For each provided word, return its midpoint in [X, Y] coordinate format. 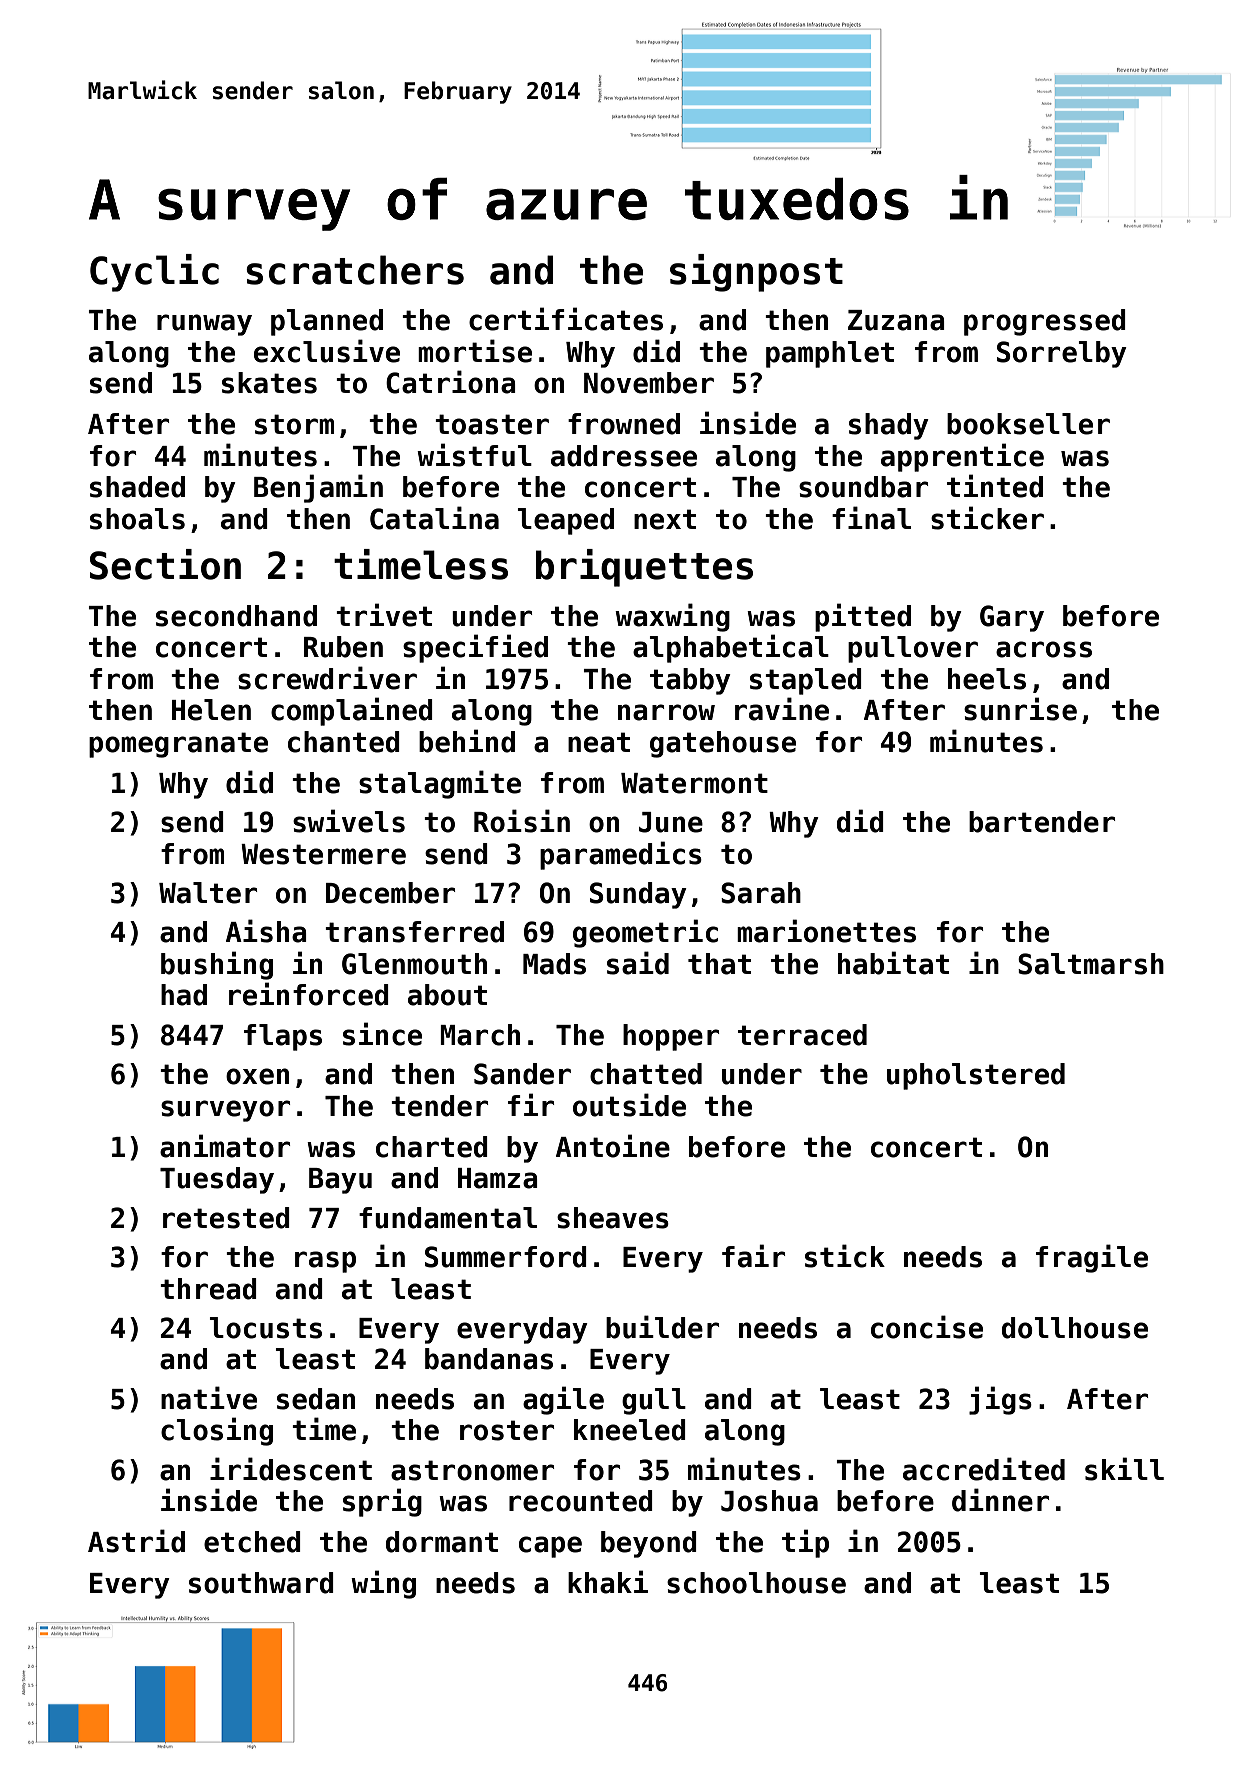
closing [217, 1431]
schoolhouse [756, 1583]
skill [1124, 1469]
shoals [137, 519]
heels [987, 679]
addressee [624, 456]
